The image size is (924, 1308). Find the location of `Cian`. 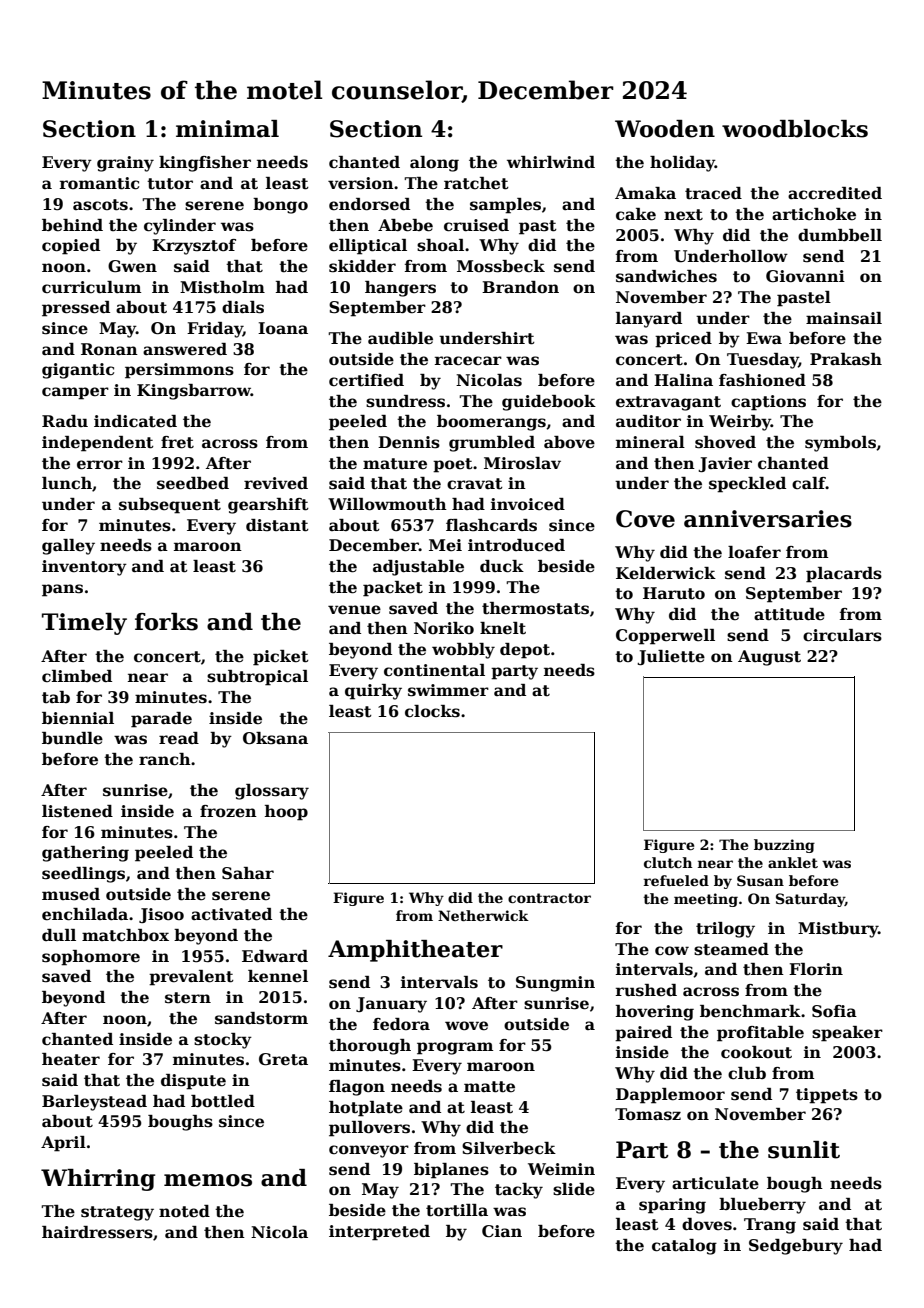

Cian is located at coordinates (502, 1231).
